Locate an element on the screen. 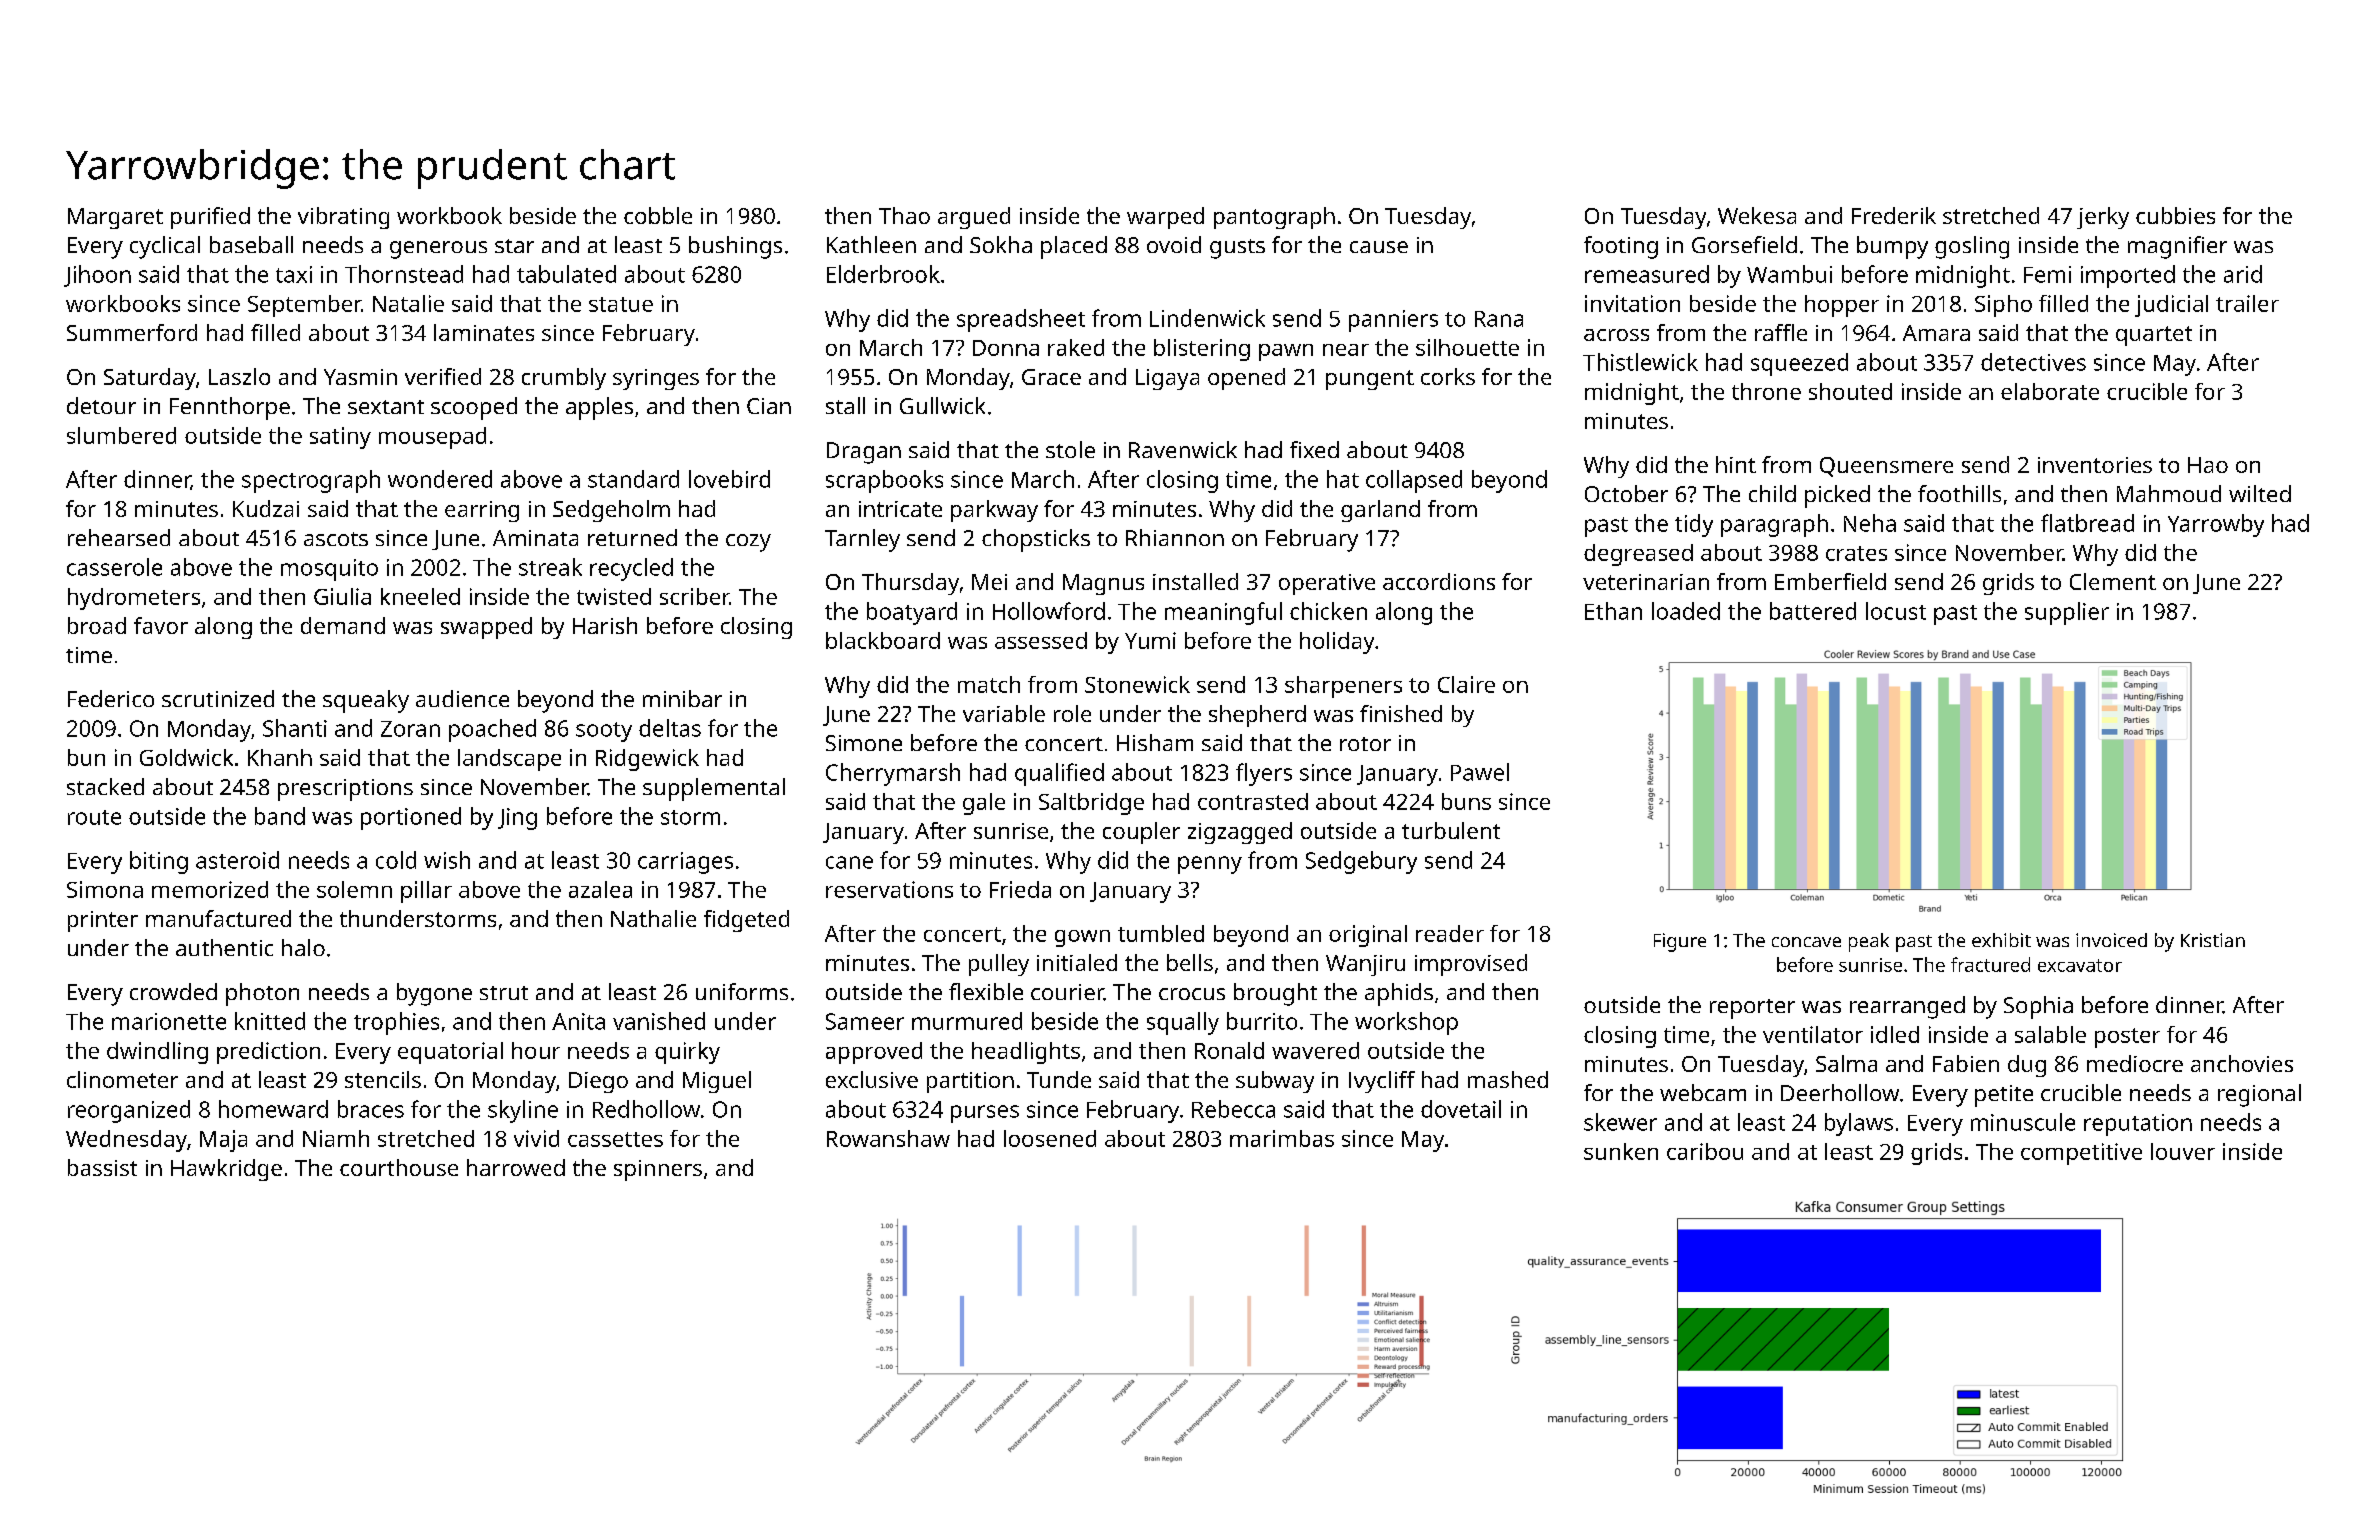 The image size is (2380, 1540). wish is located at coordinates (447, 860).
